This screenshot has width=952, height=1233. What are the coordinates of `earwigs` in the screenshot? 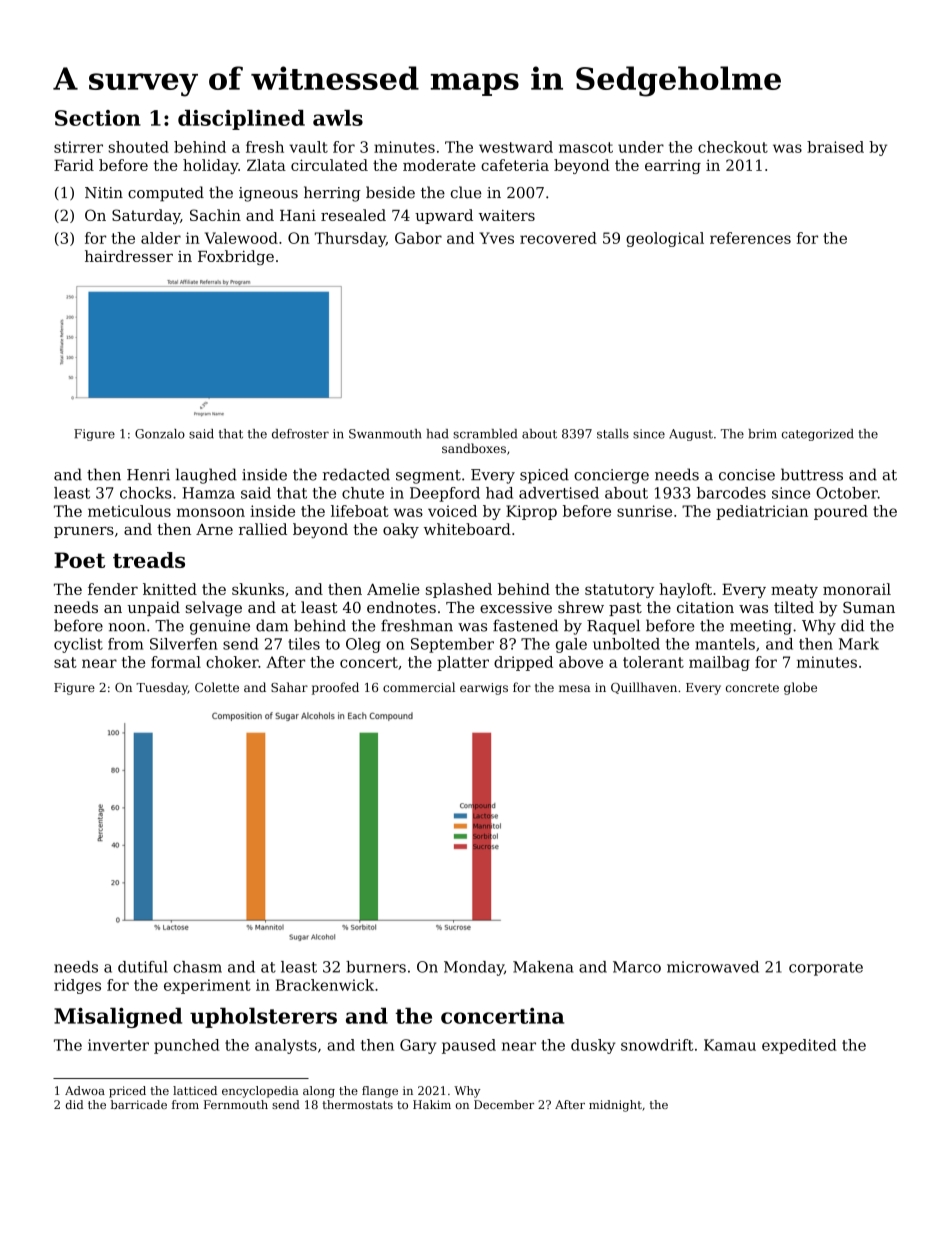 It's located at (484, 689).
